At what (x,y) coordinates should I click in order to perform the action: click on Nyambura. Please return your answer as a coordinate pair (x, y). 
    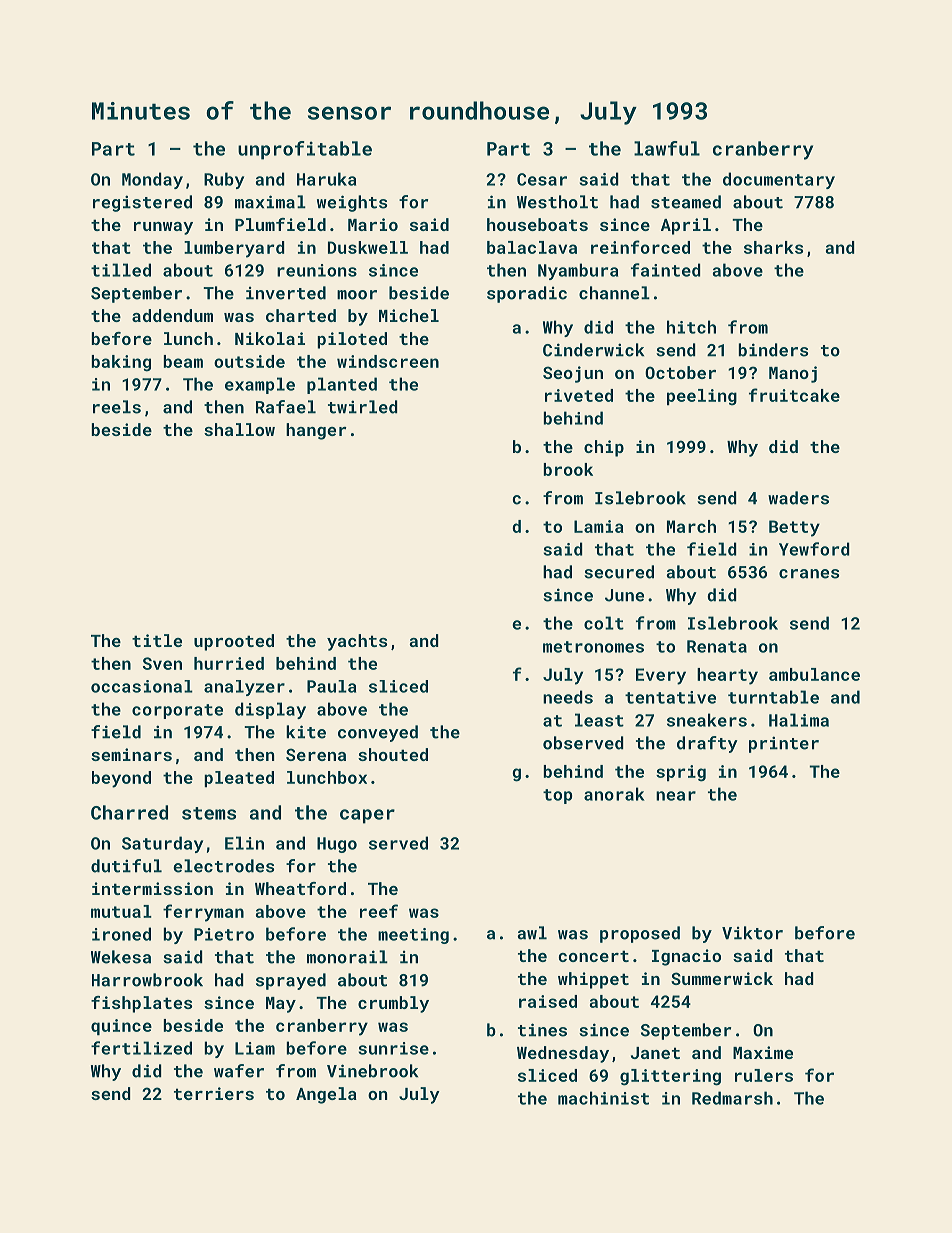
    Looking at the image, I should click on (578, 271).
